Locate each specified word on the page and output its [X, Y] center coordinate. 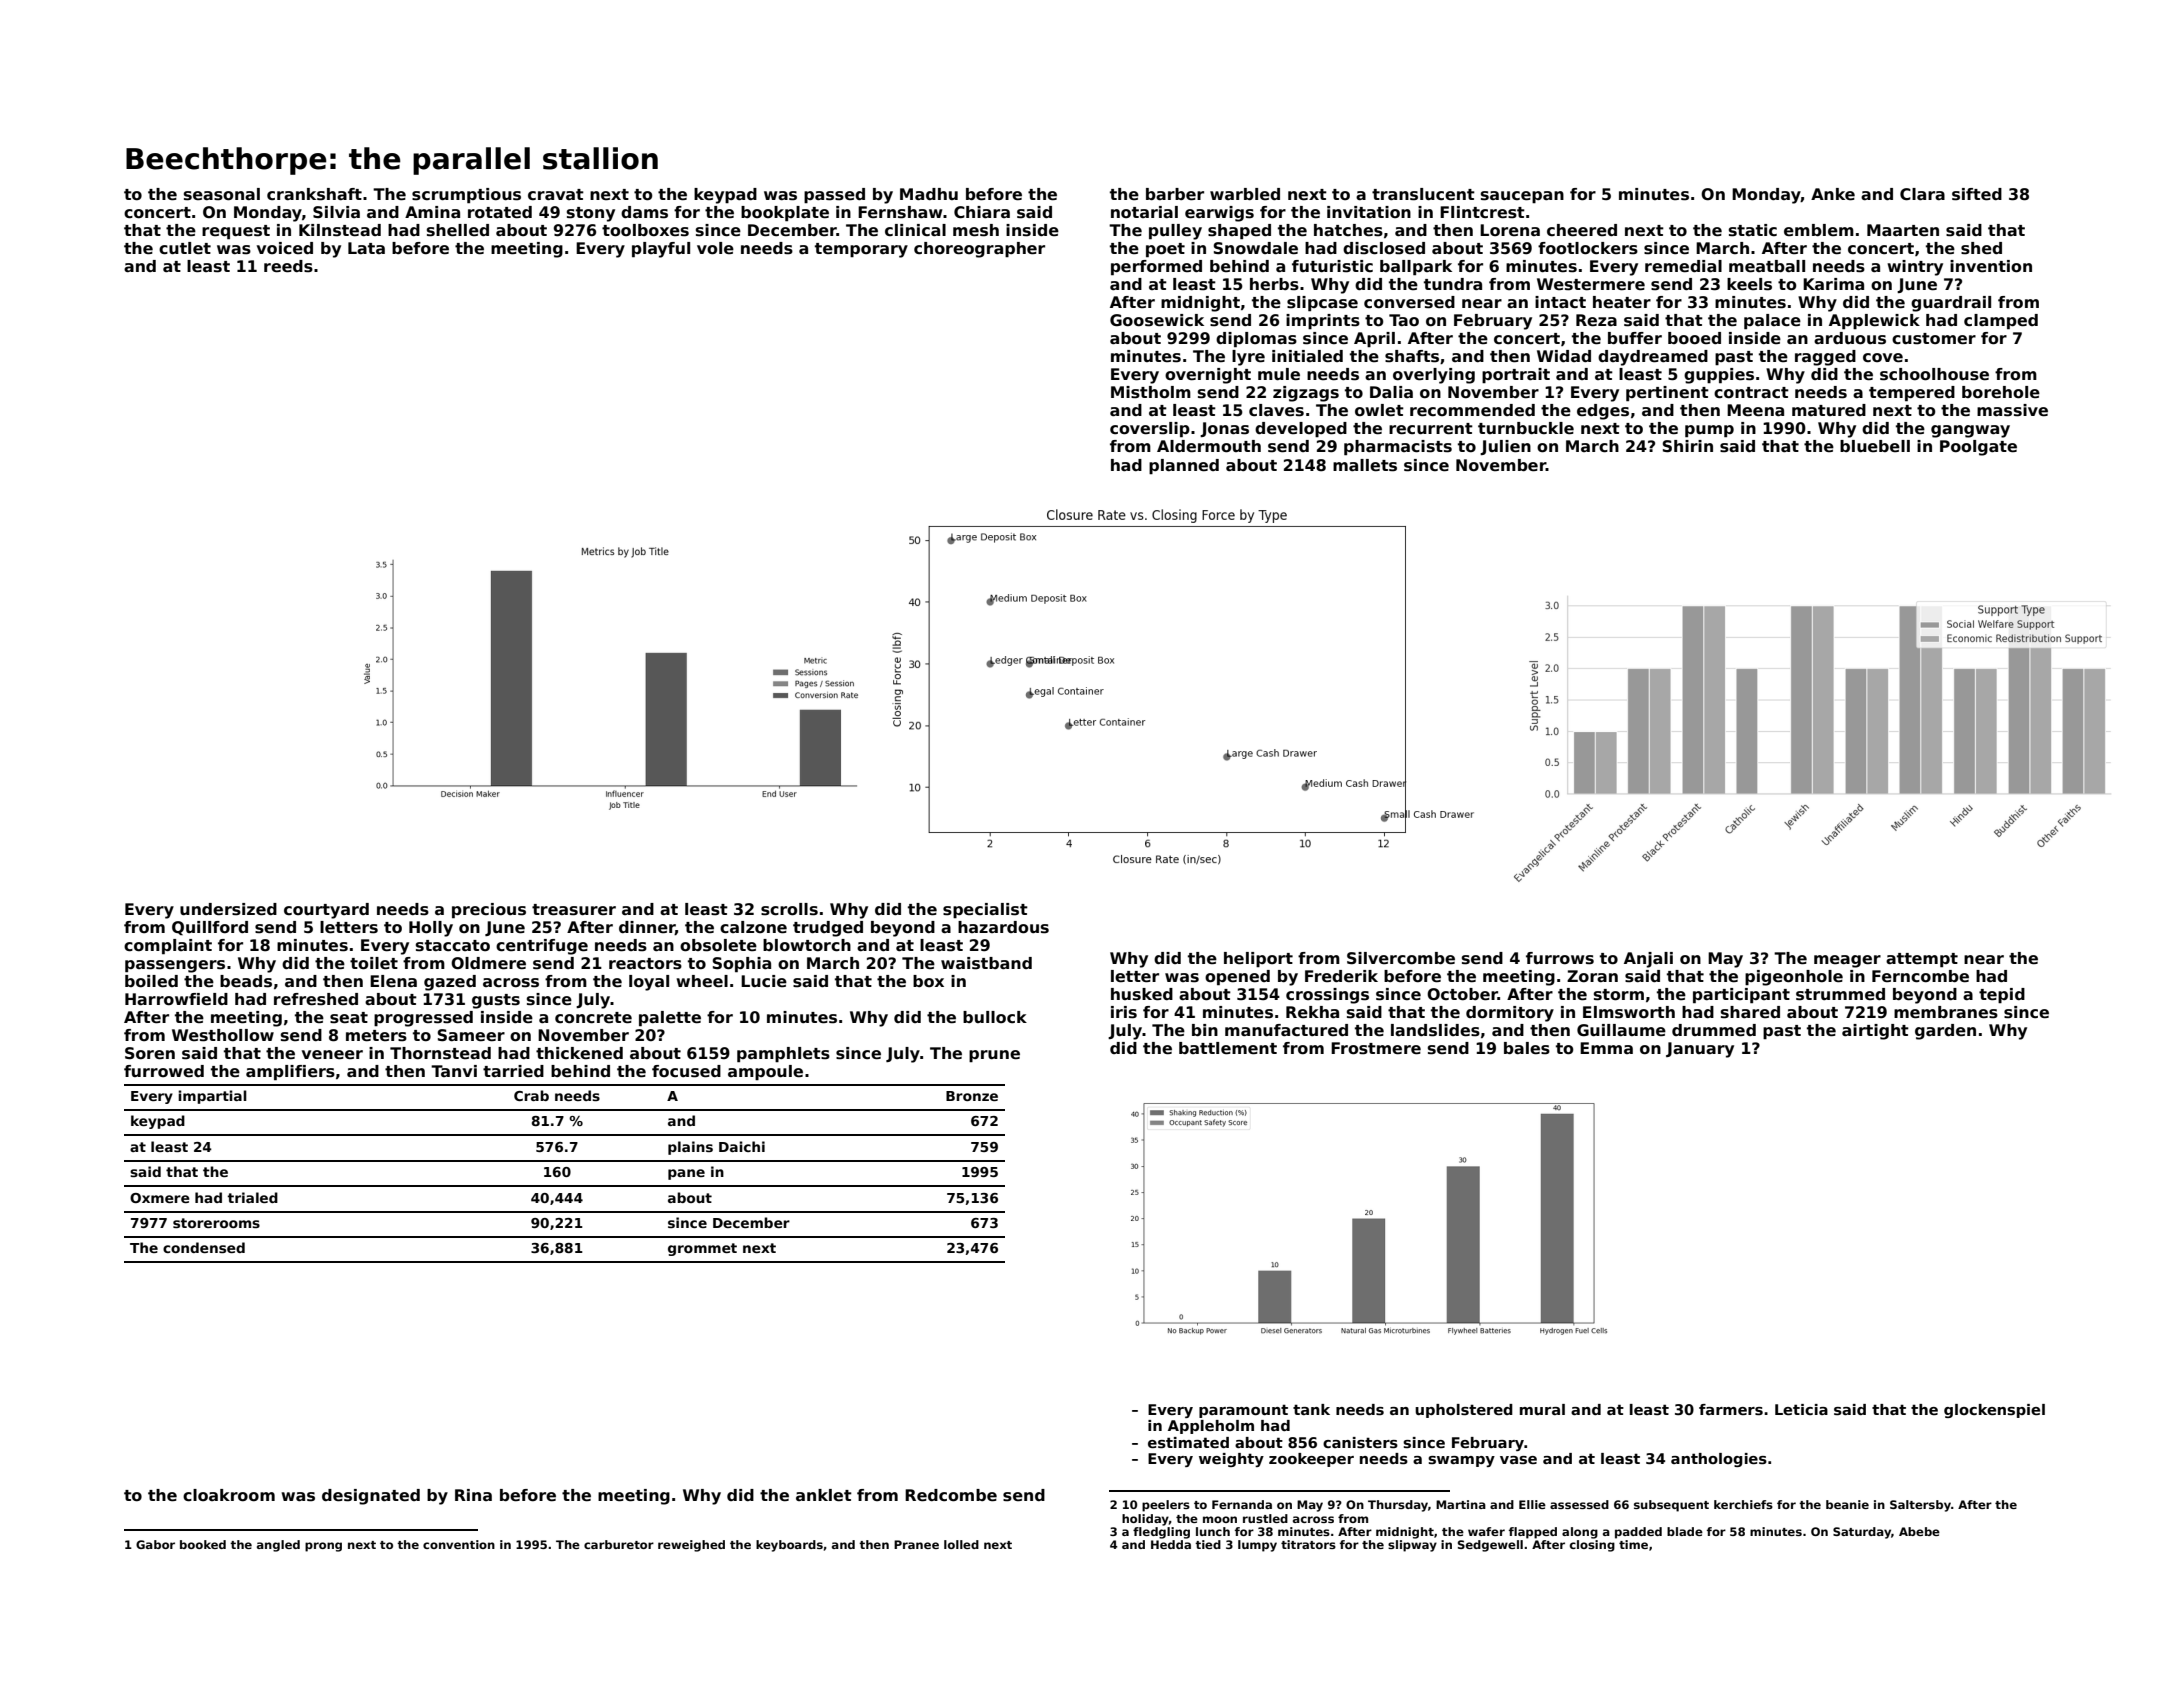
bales [1527, 1048]
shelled [458, 230]
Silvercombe [1401, 958]
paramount [1243, 1411]
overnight [1208, 376]
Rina [473, 1495]
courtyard [326, 911]
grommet [702, 1249]
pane [686, 1174]
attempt [1922, 960]
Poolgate [1978, 448]
